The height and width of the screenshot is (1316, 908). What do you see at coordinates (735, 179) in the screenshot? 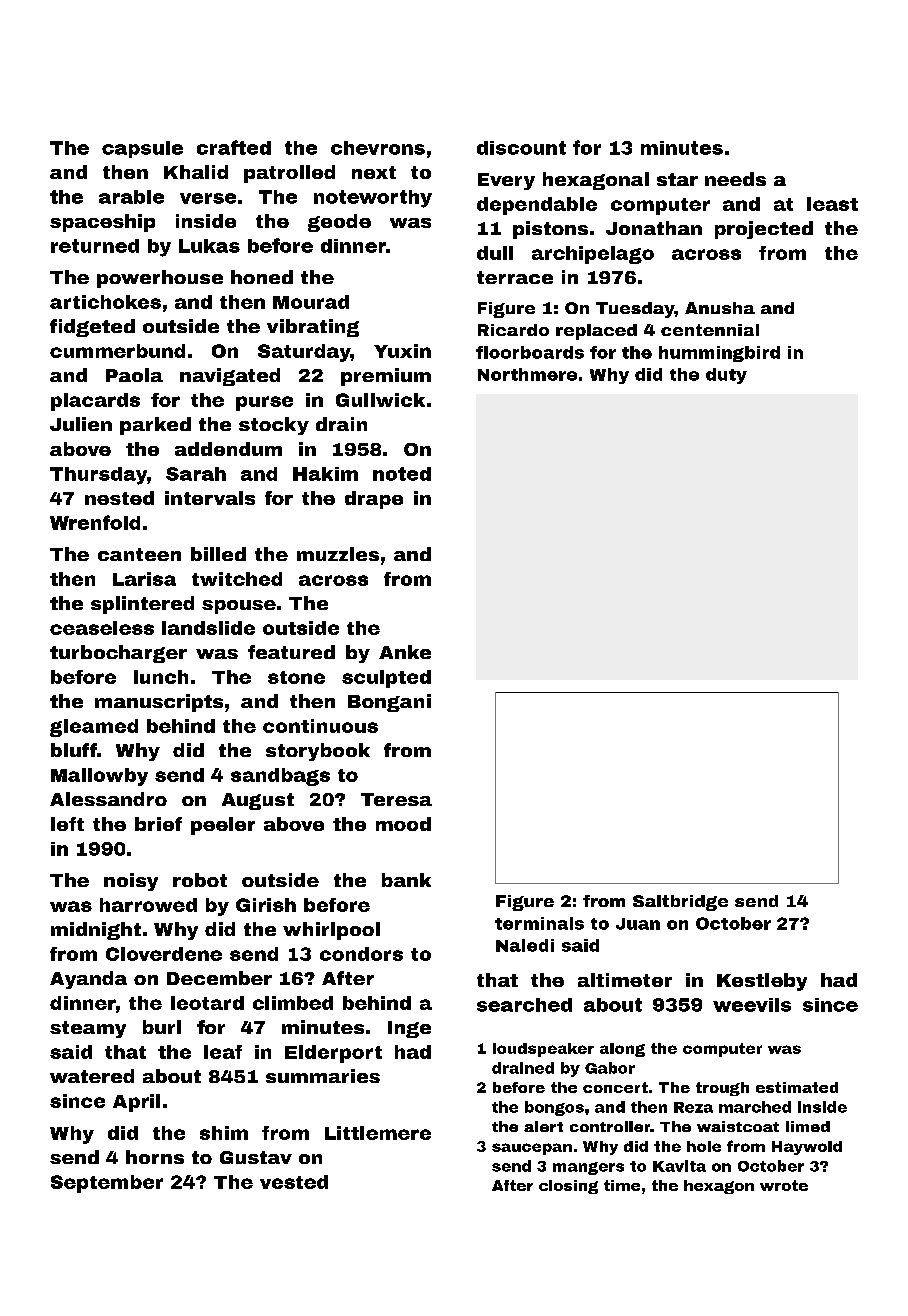
I see `needs` at bounding box center [735, 179].
